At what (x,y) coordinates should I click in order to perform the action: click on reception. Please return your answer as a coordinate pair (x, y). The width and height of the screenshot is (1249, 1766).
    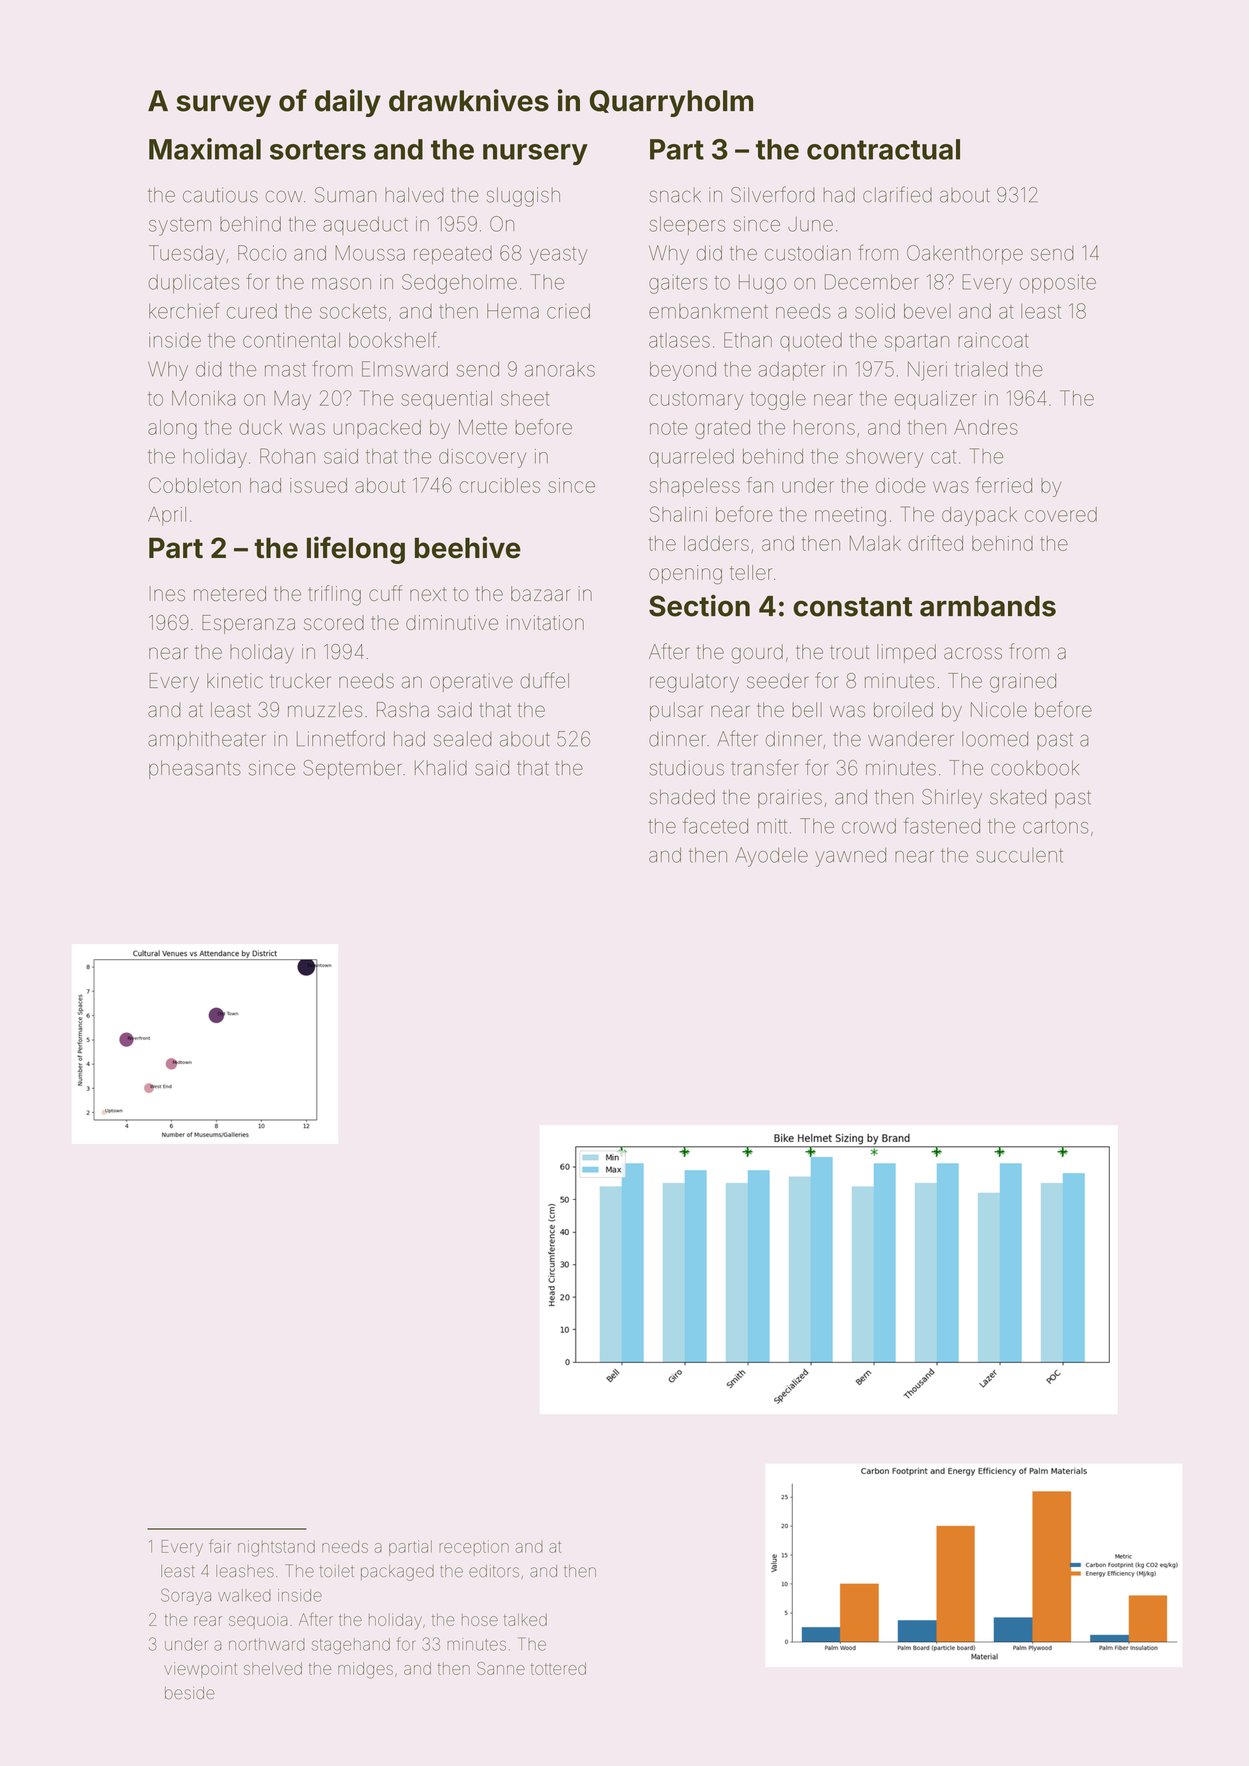
    Looking at the image, I should click on (474, 1548).
